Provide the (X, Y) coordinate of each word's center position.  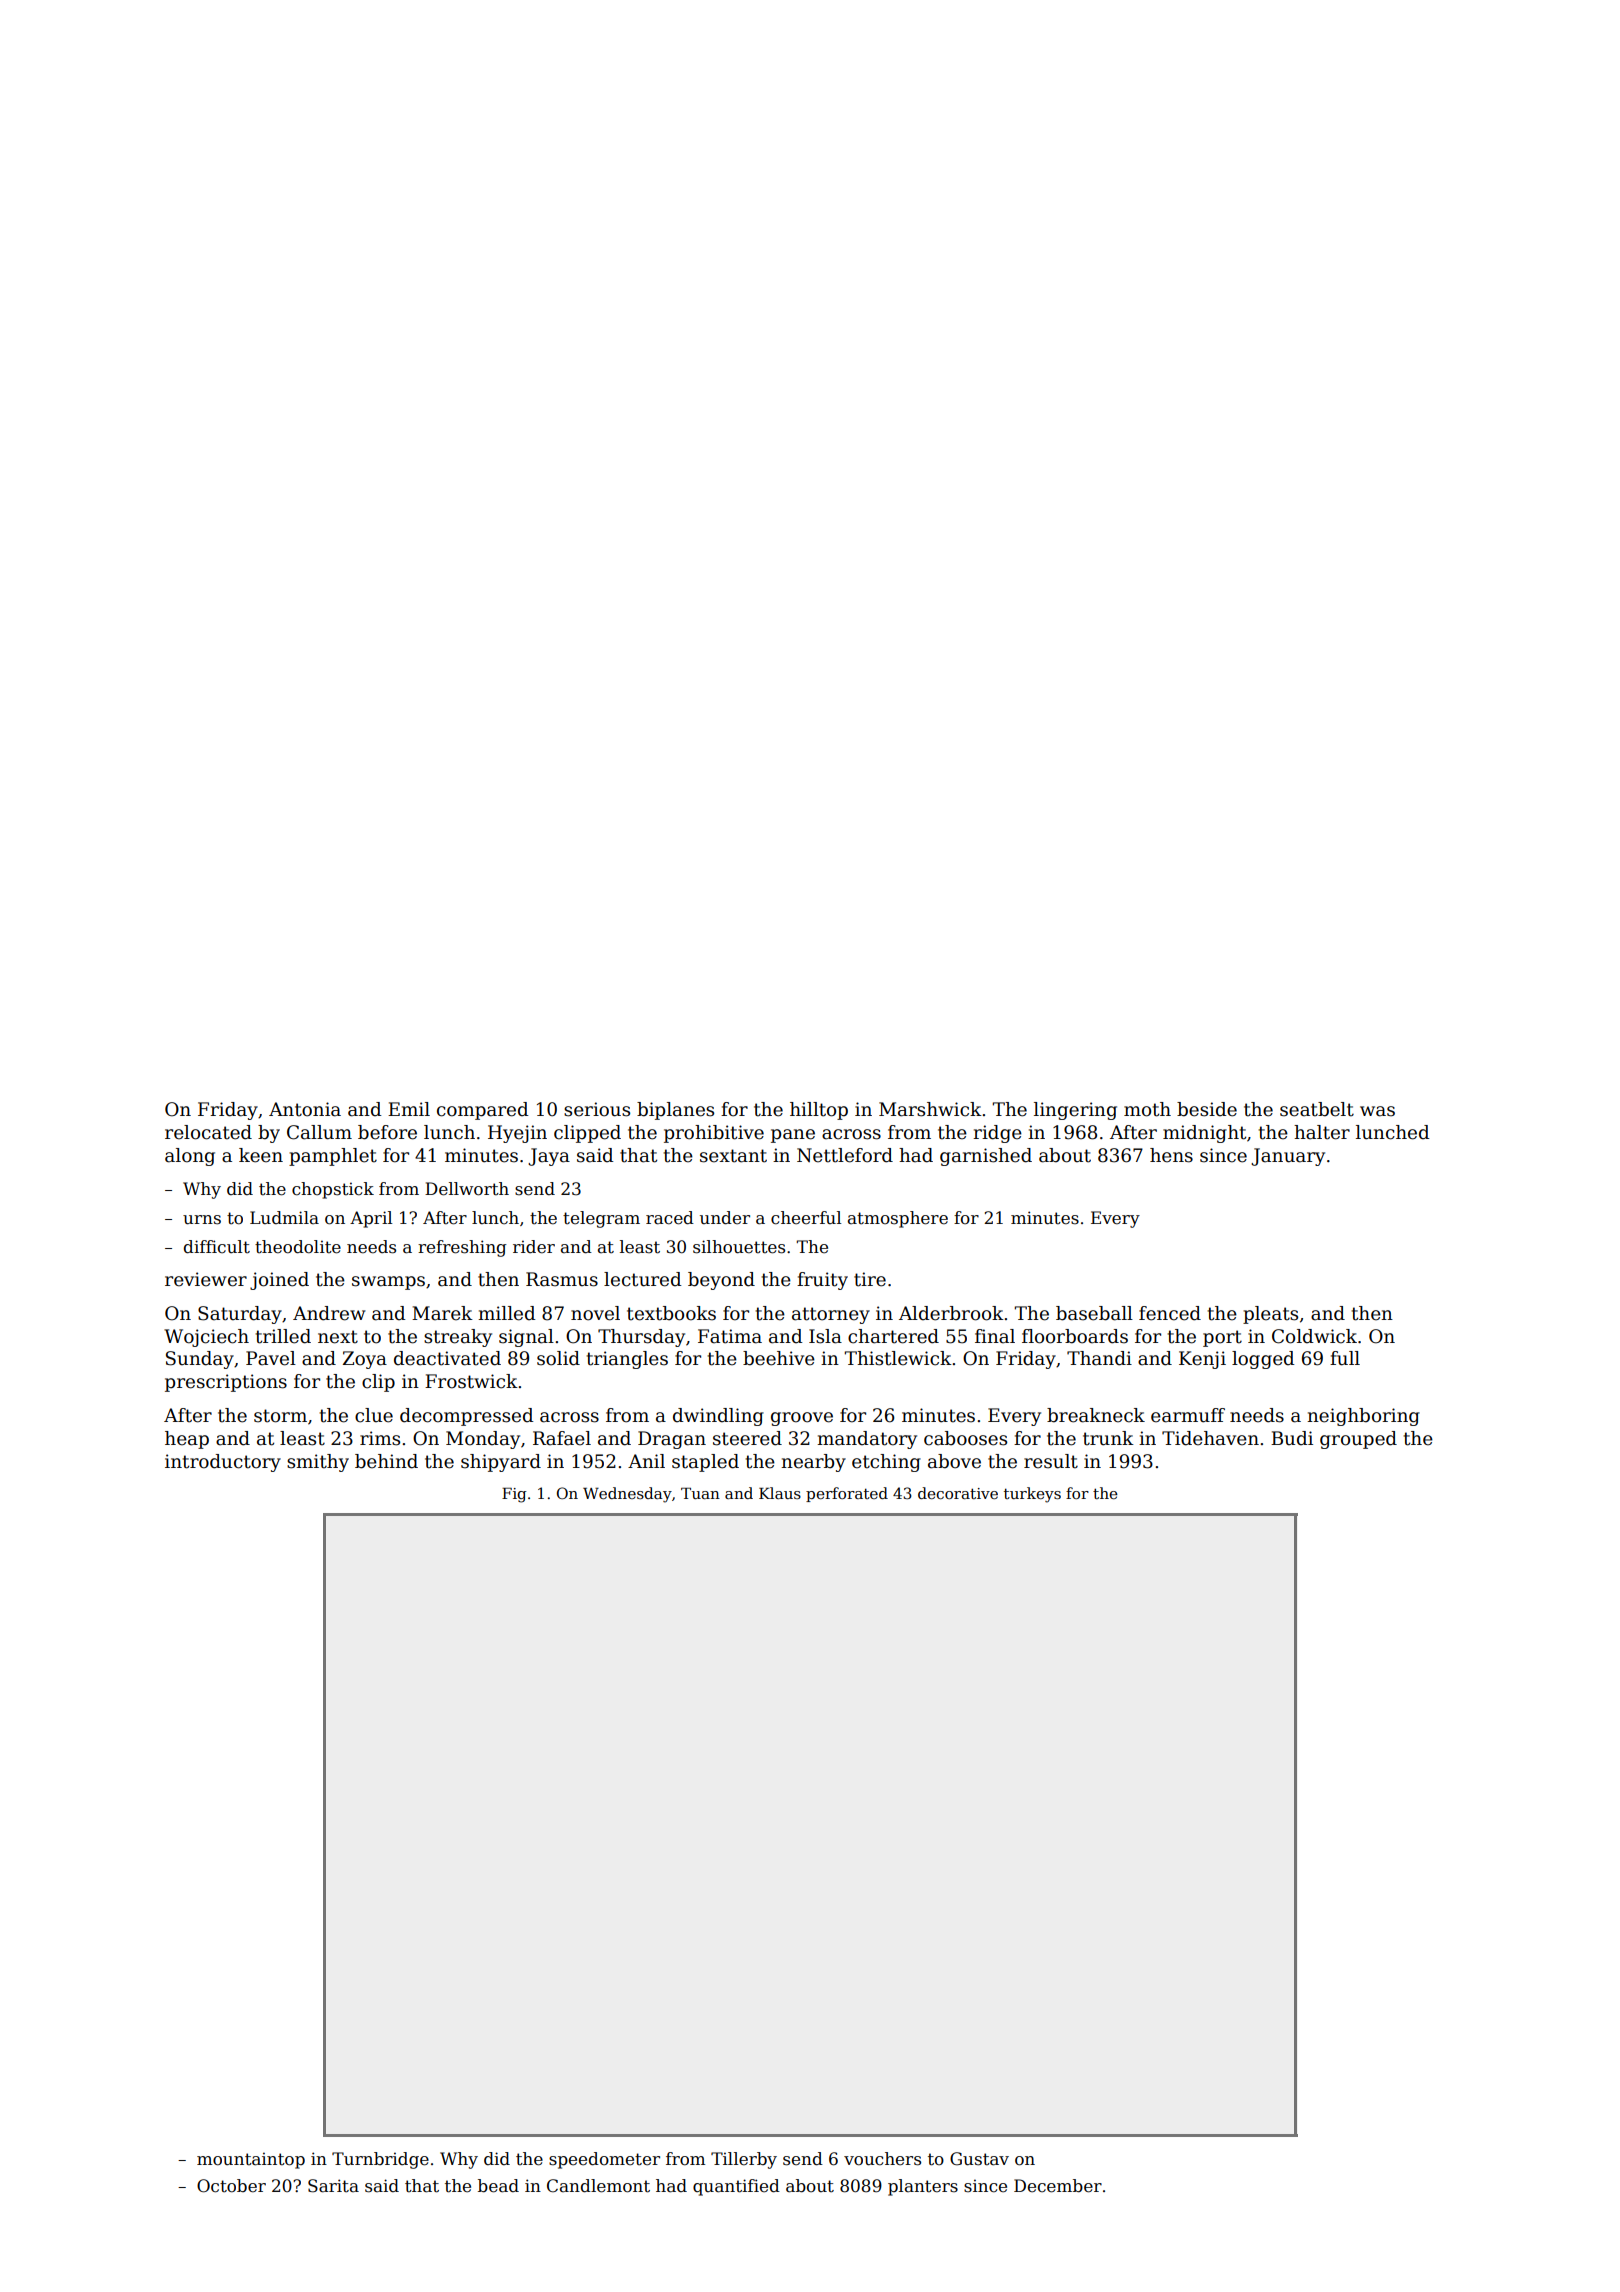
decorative (958, 1493)
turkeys (1032, 1495)
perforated (847, 1494)
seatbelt (1317, 1109)
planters (923, 2187)
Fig (514, 1495)
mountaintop (251, 2160)
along (190, 1157)
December (1058, 2186)
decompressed (467, 1417)
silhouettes (739, 1247)
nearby (813, 1463)
